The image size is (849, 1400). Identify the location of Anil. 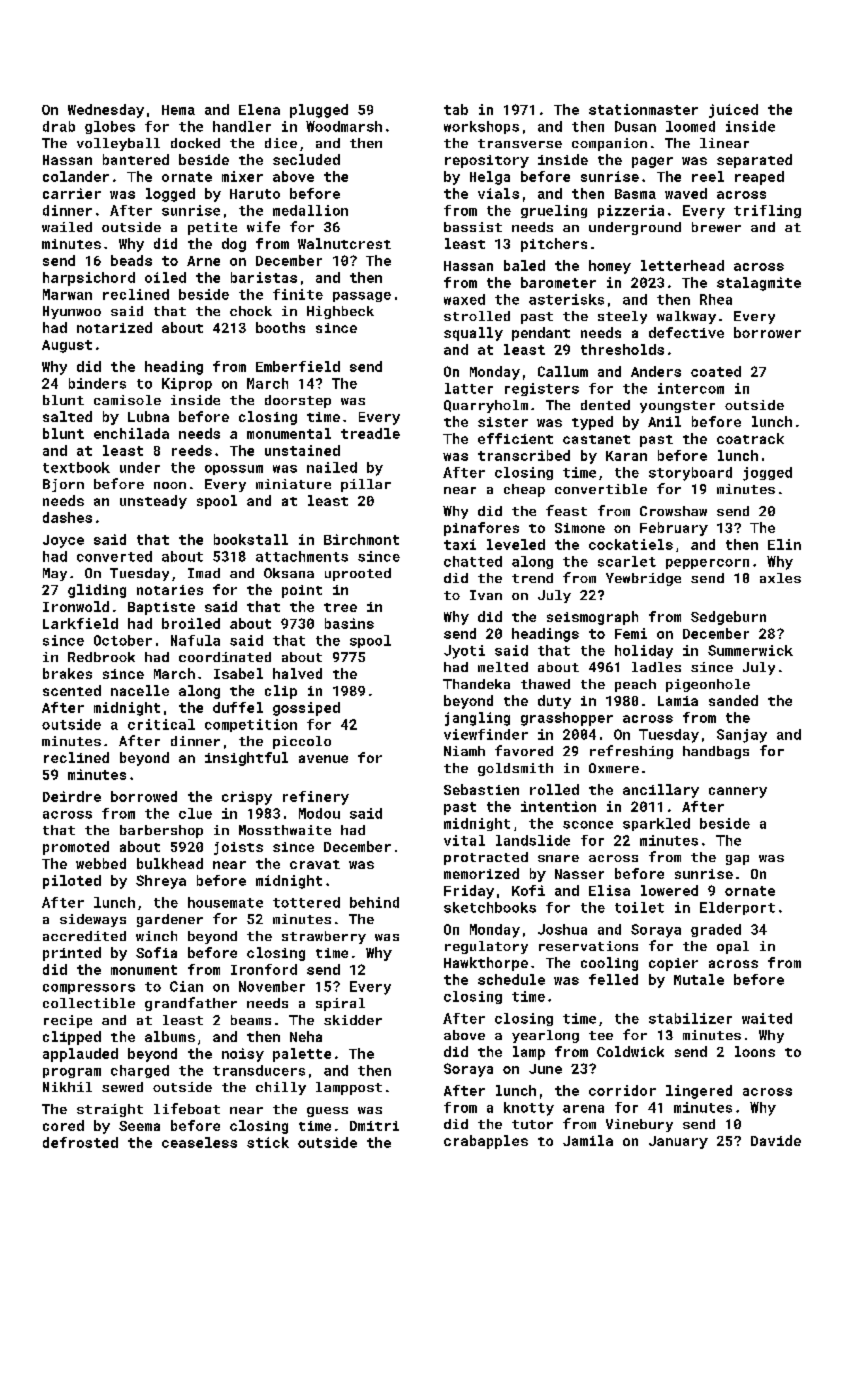
(664, 421).
